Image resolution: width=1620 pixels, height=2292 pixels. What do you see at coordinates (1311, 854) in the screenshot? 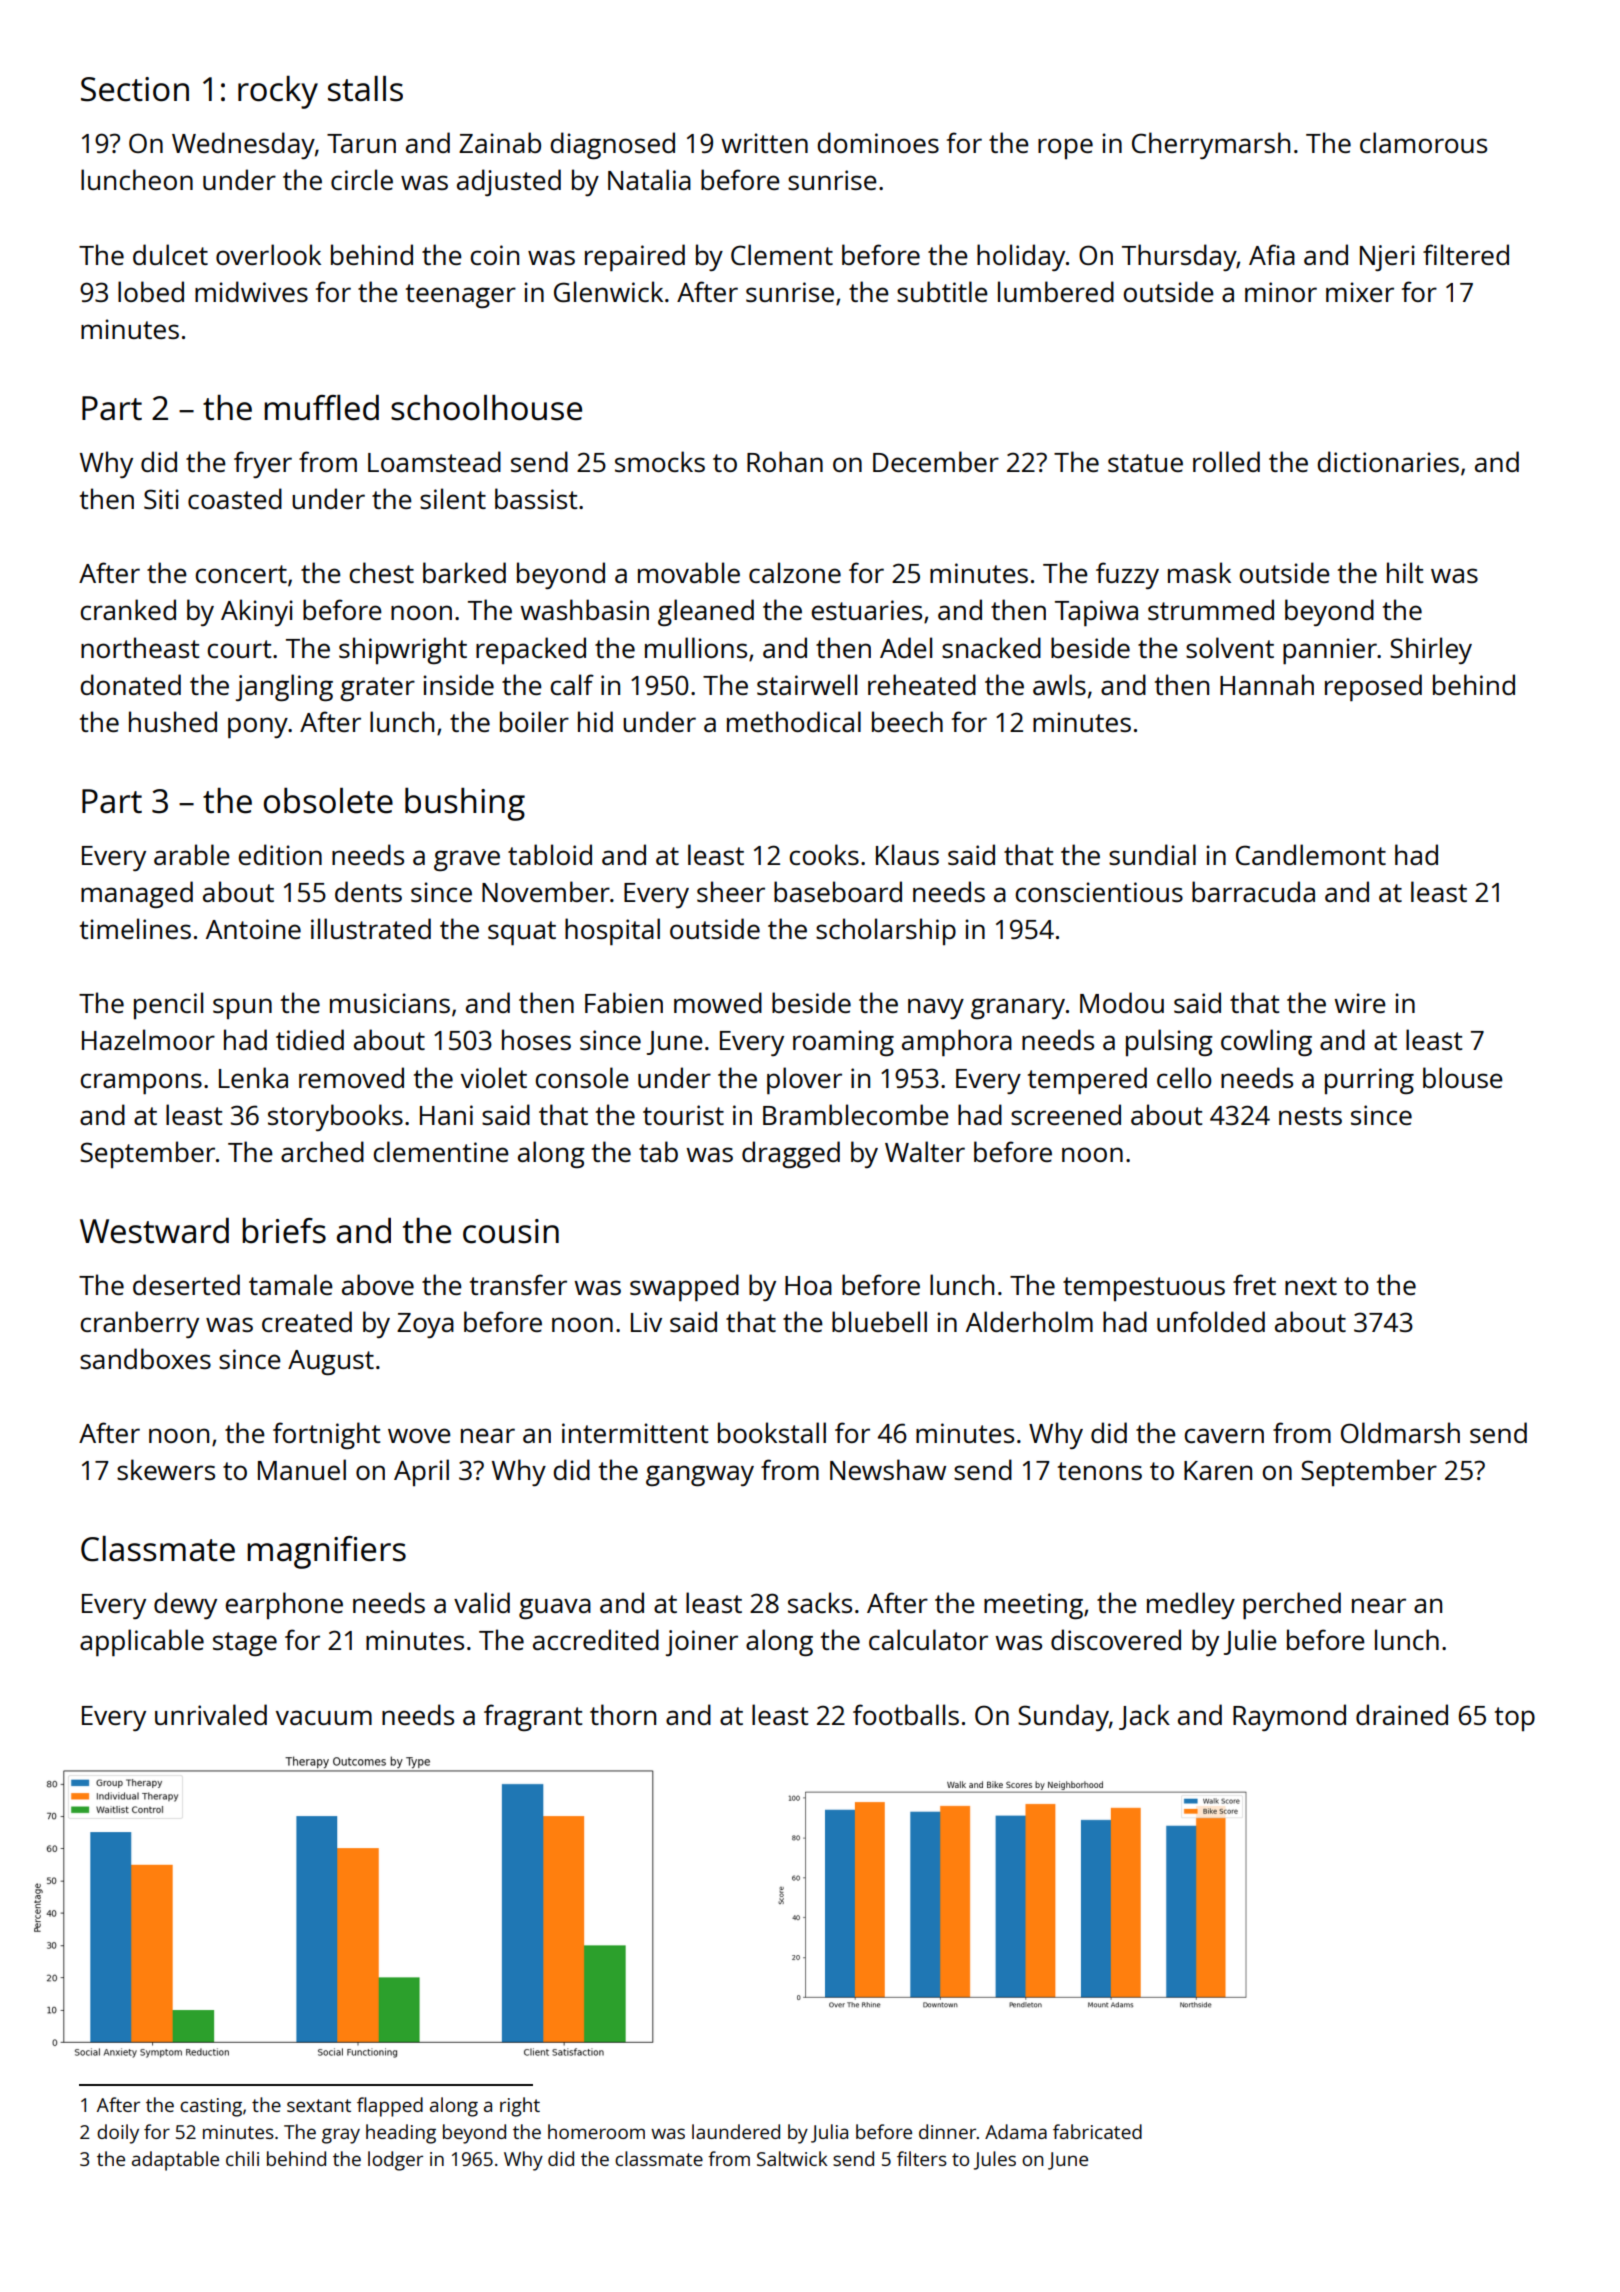
I see `Candlemont` at bounding box center [1311, 854].
